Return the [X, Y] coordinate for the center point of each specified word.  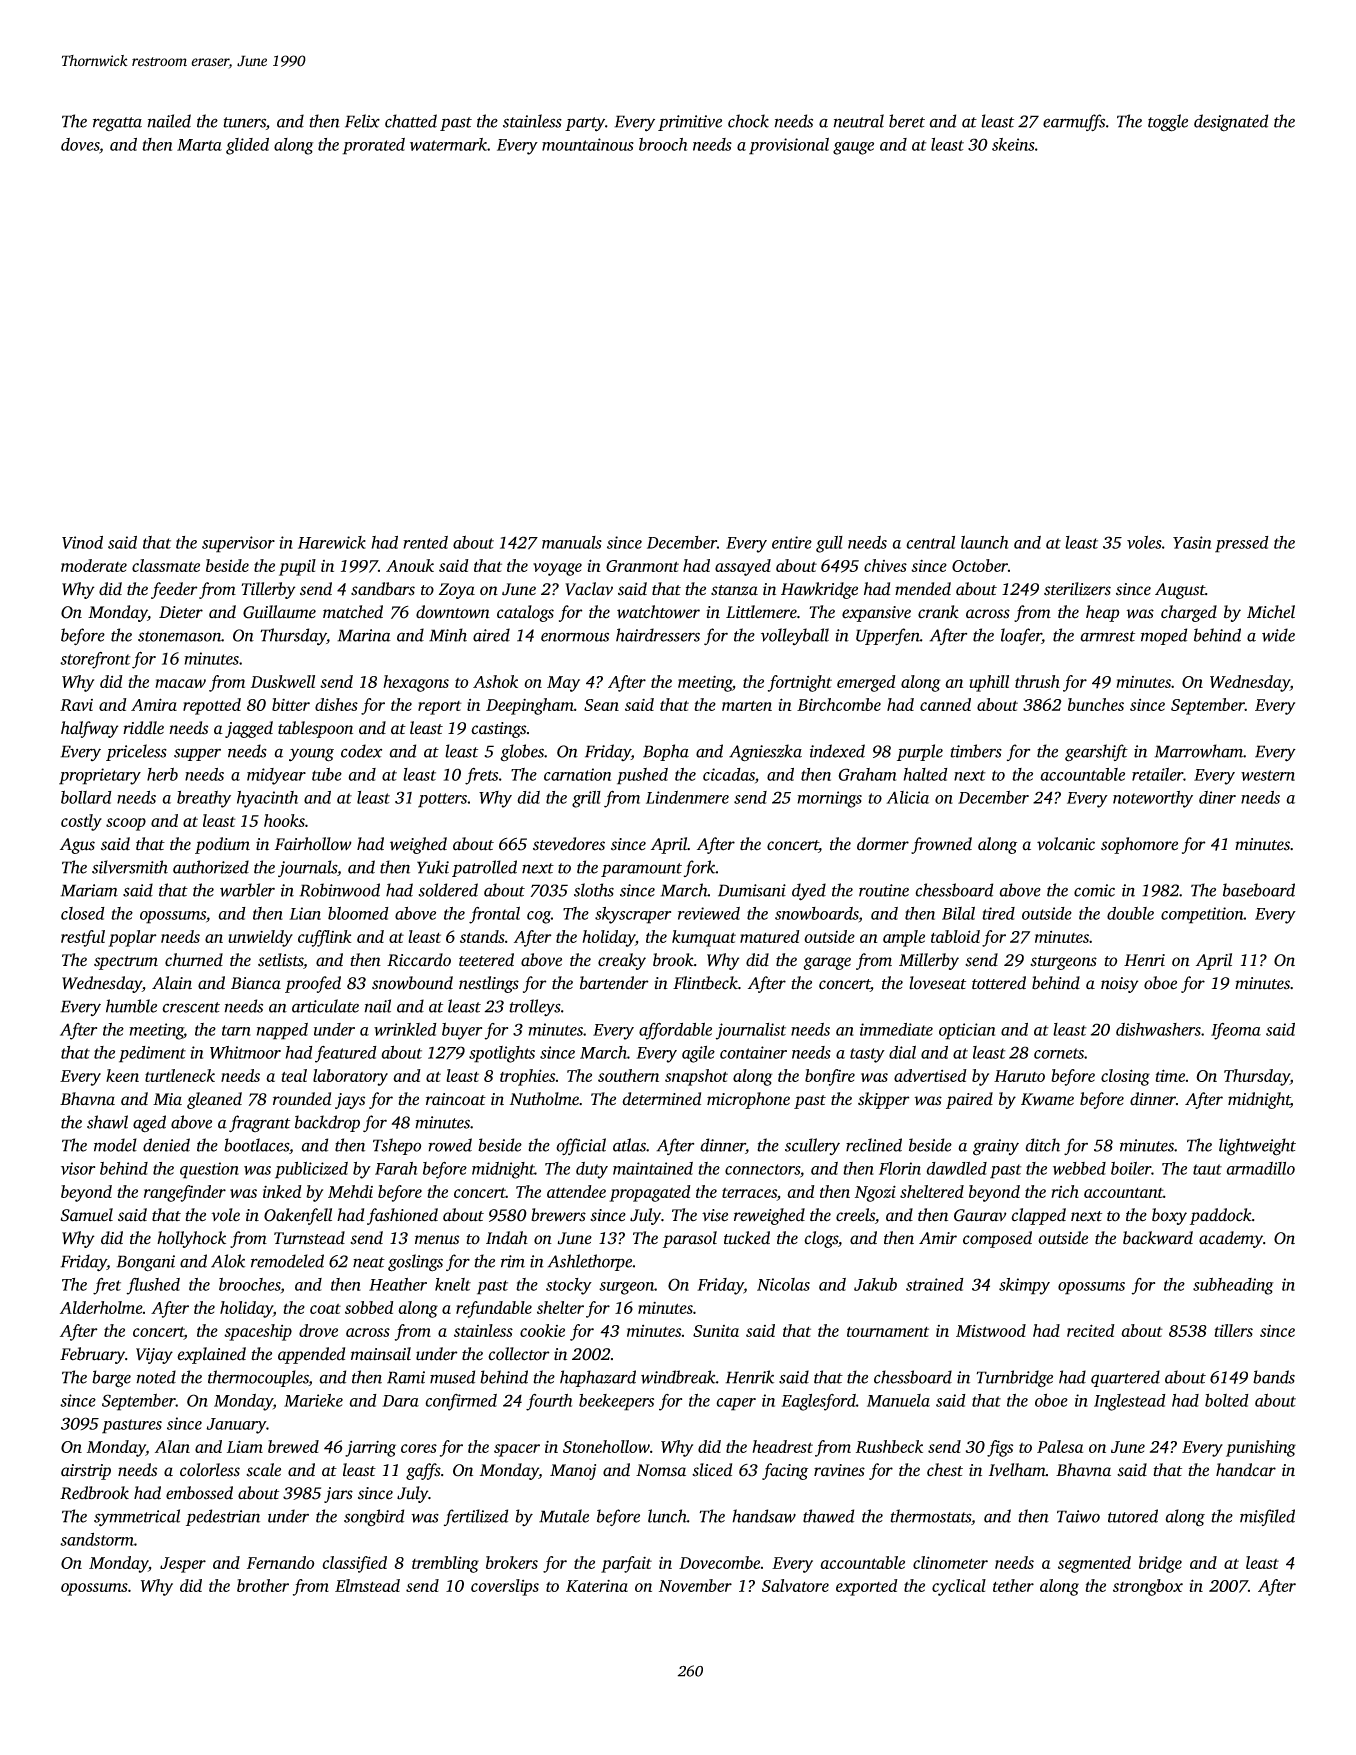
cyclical [959, 1587]
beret [907, 121]
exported [867, 1587]
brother [263, 1585]
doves [80, 145]
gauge [853, 148]
